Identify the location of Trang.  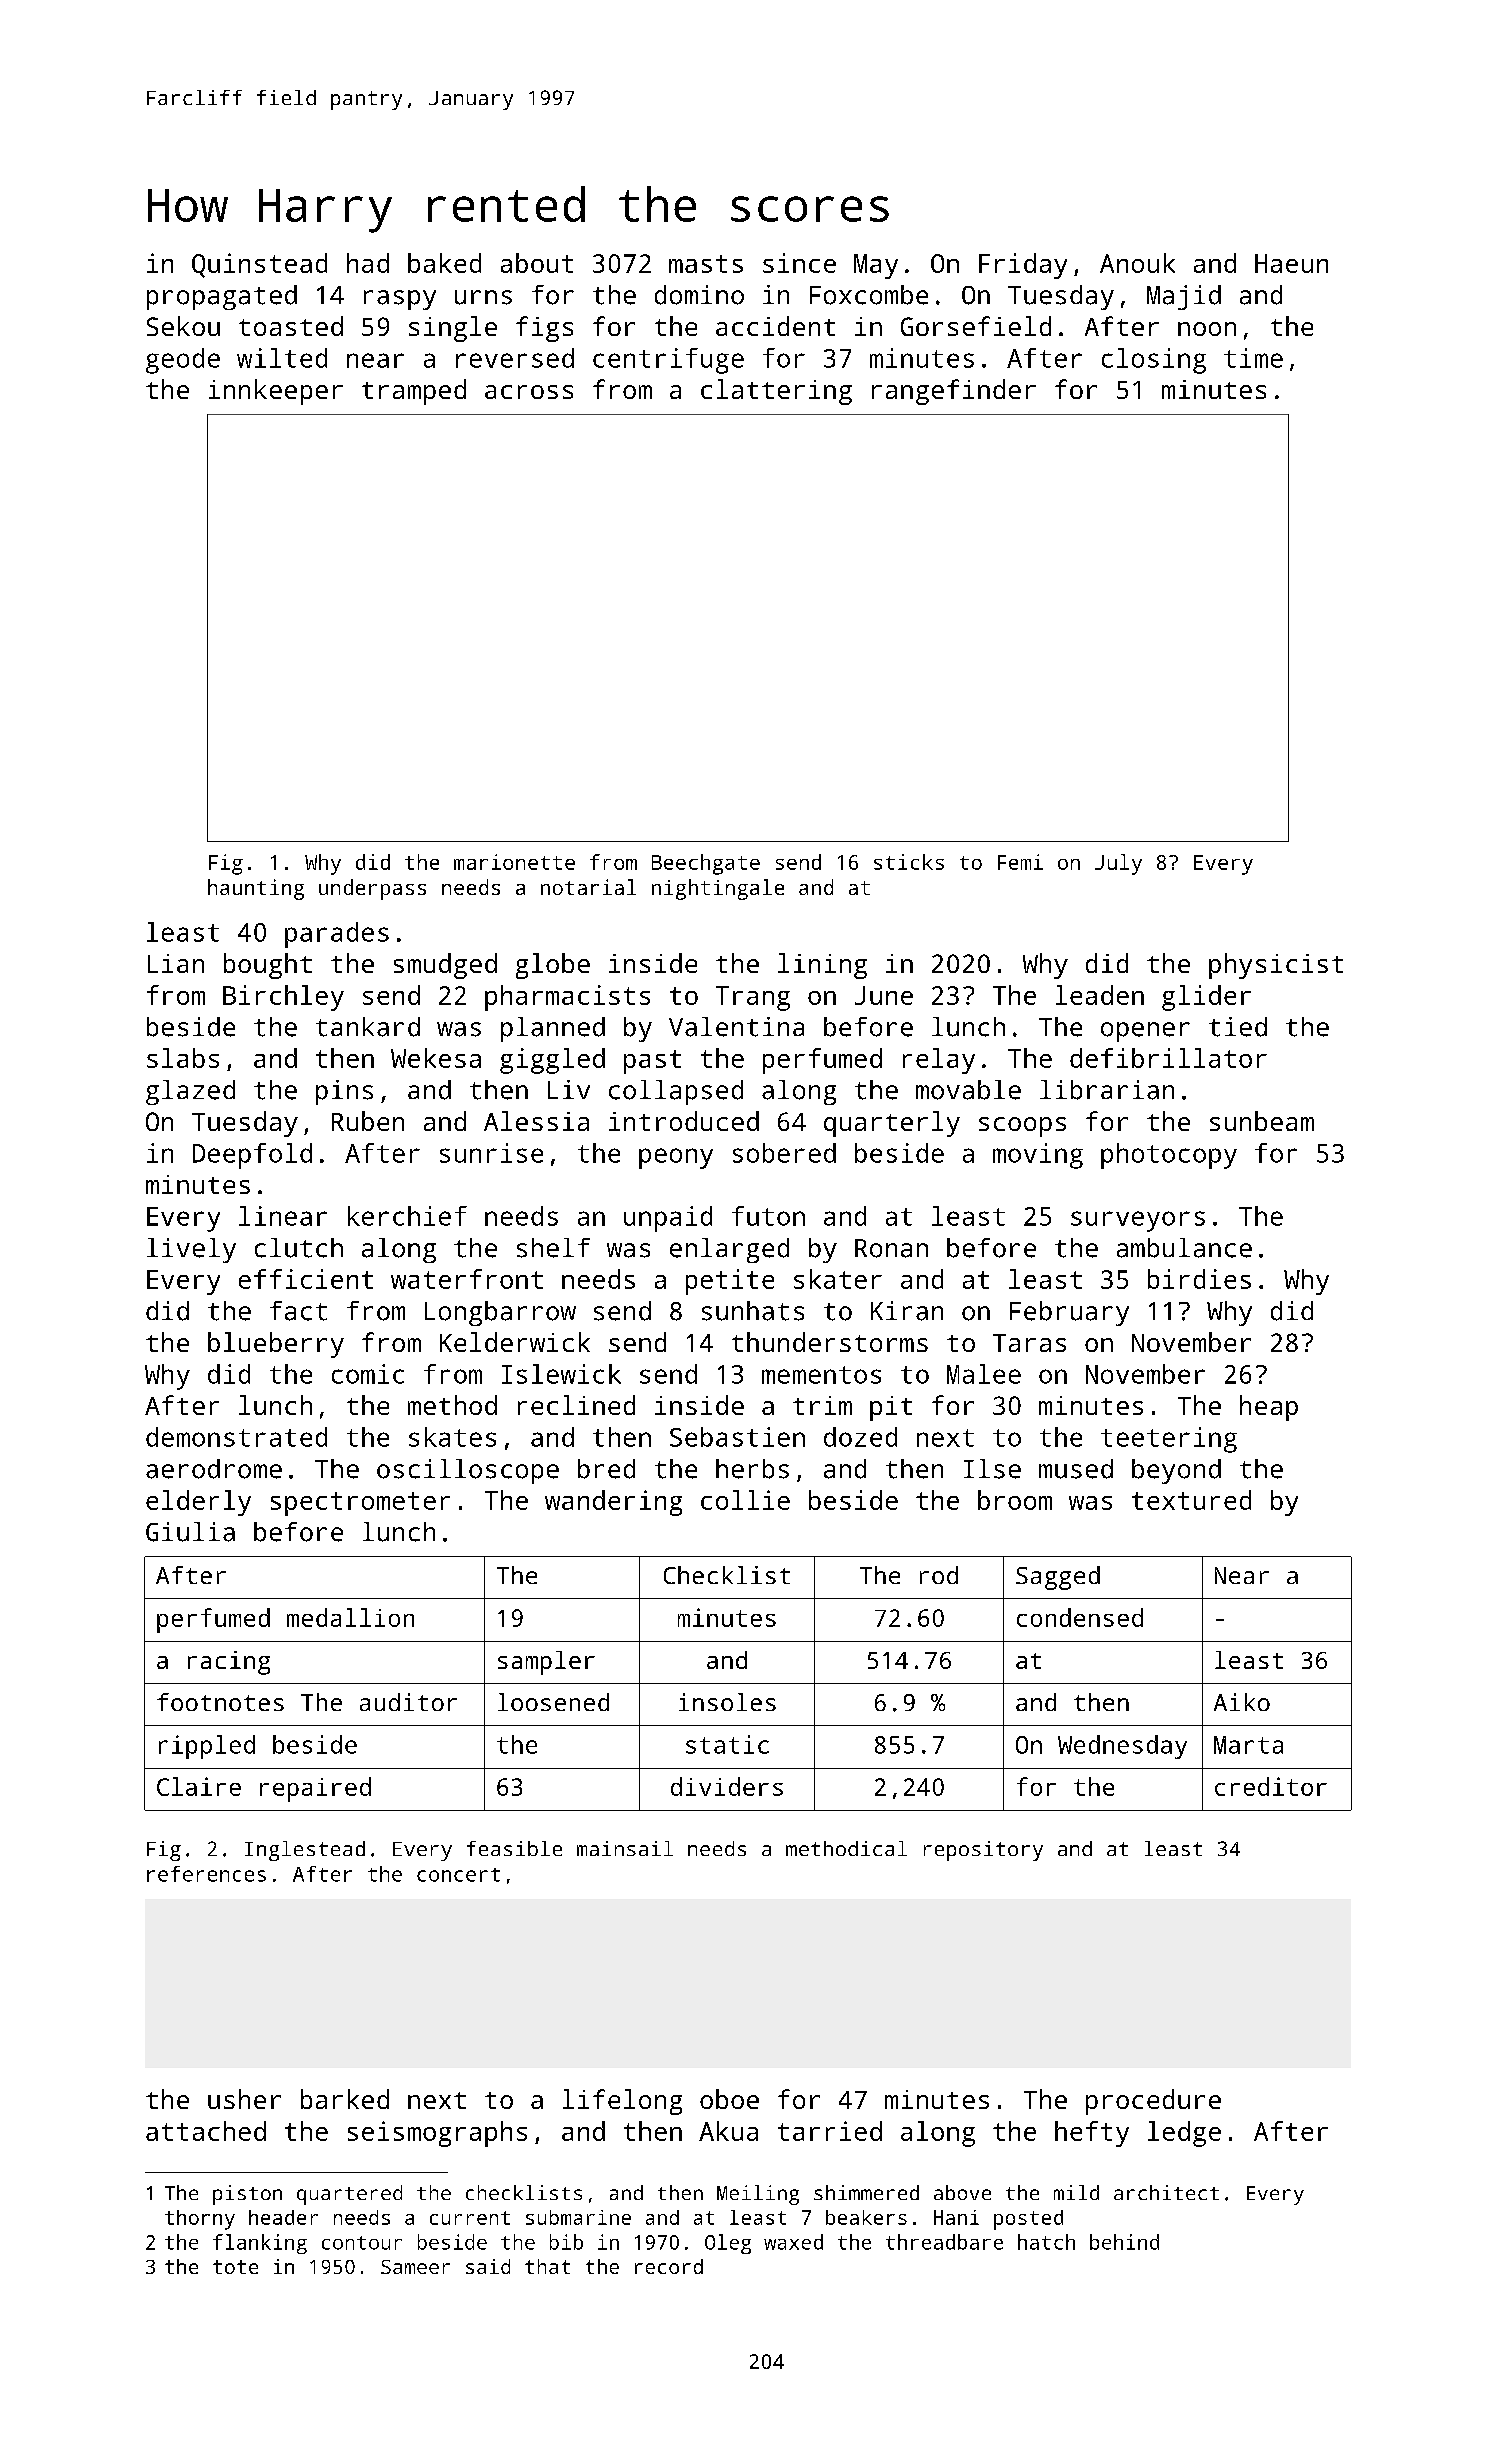
(753, 998).
